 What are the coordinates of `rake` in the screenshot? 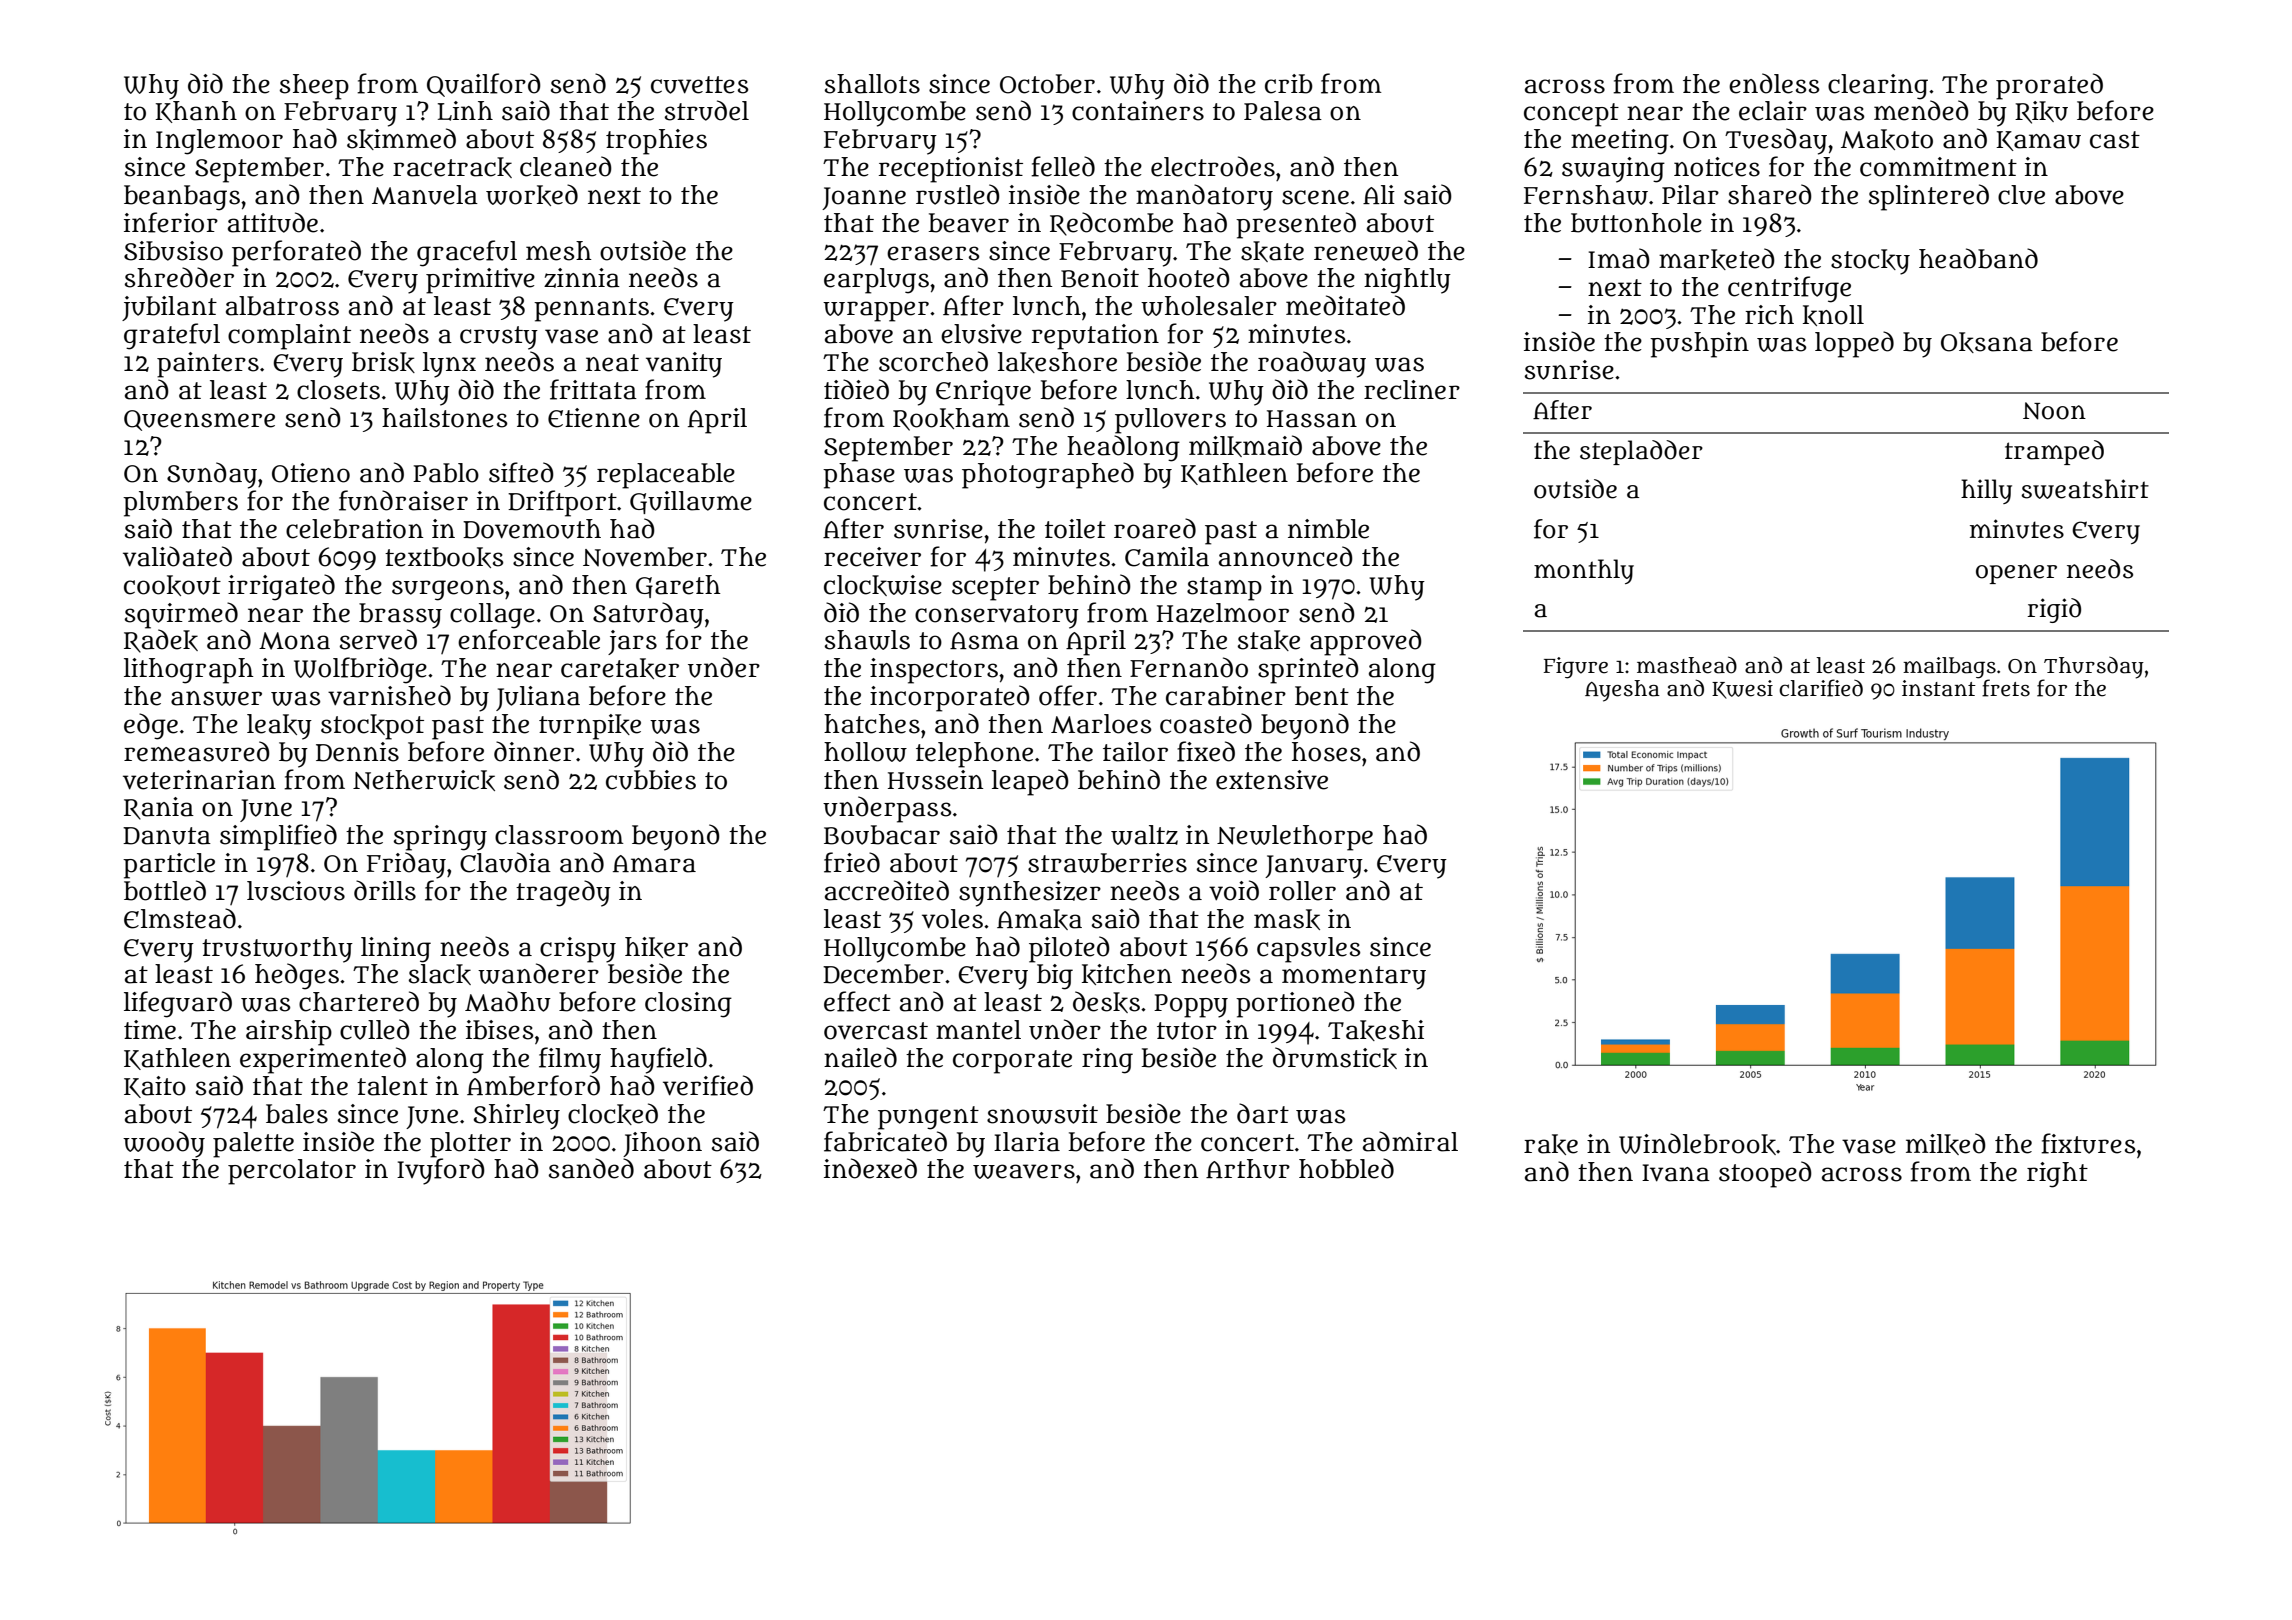 It's located at (1551, 1144).
